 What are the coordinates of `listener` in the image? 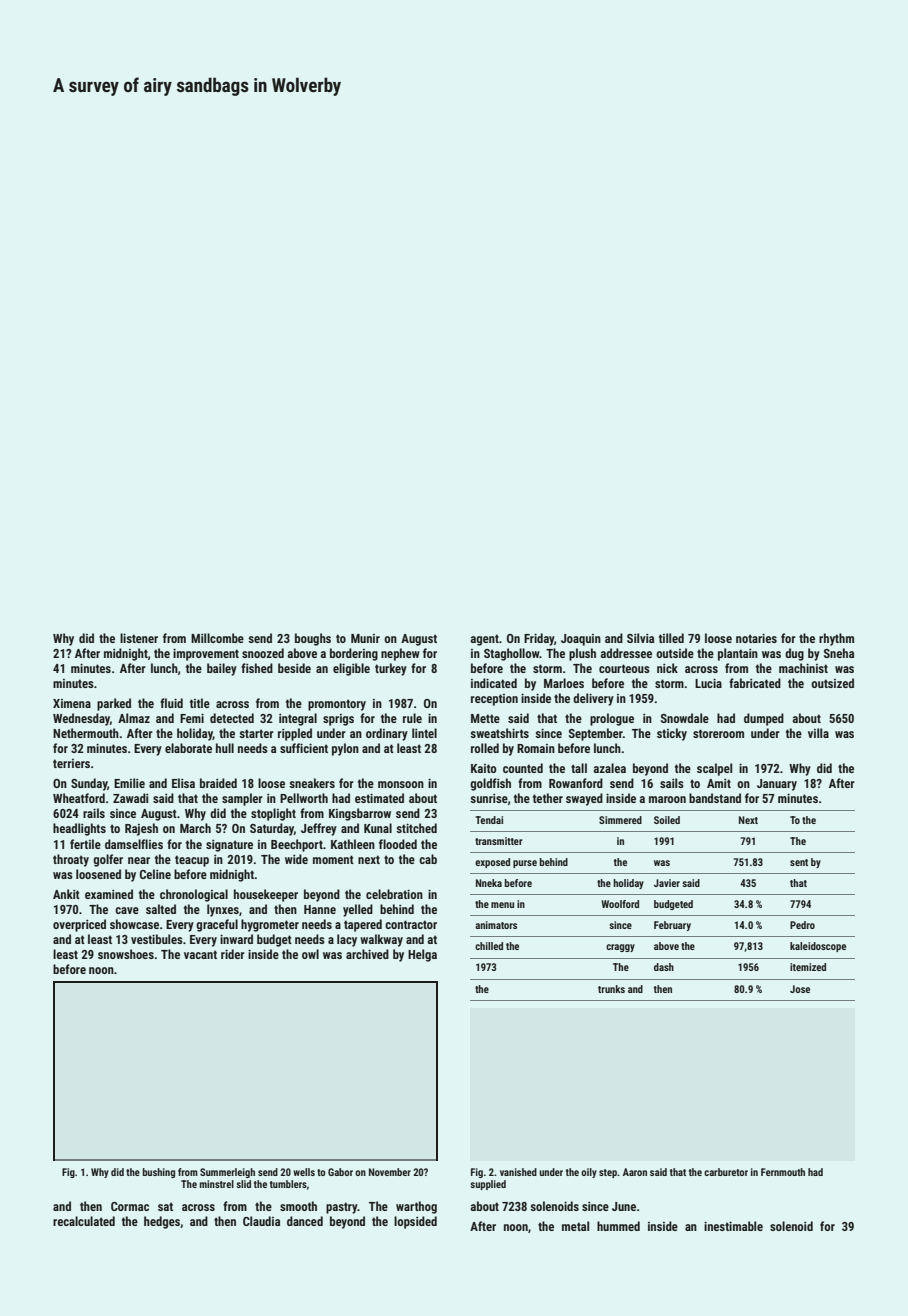 It's located at (139, 638).
